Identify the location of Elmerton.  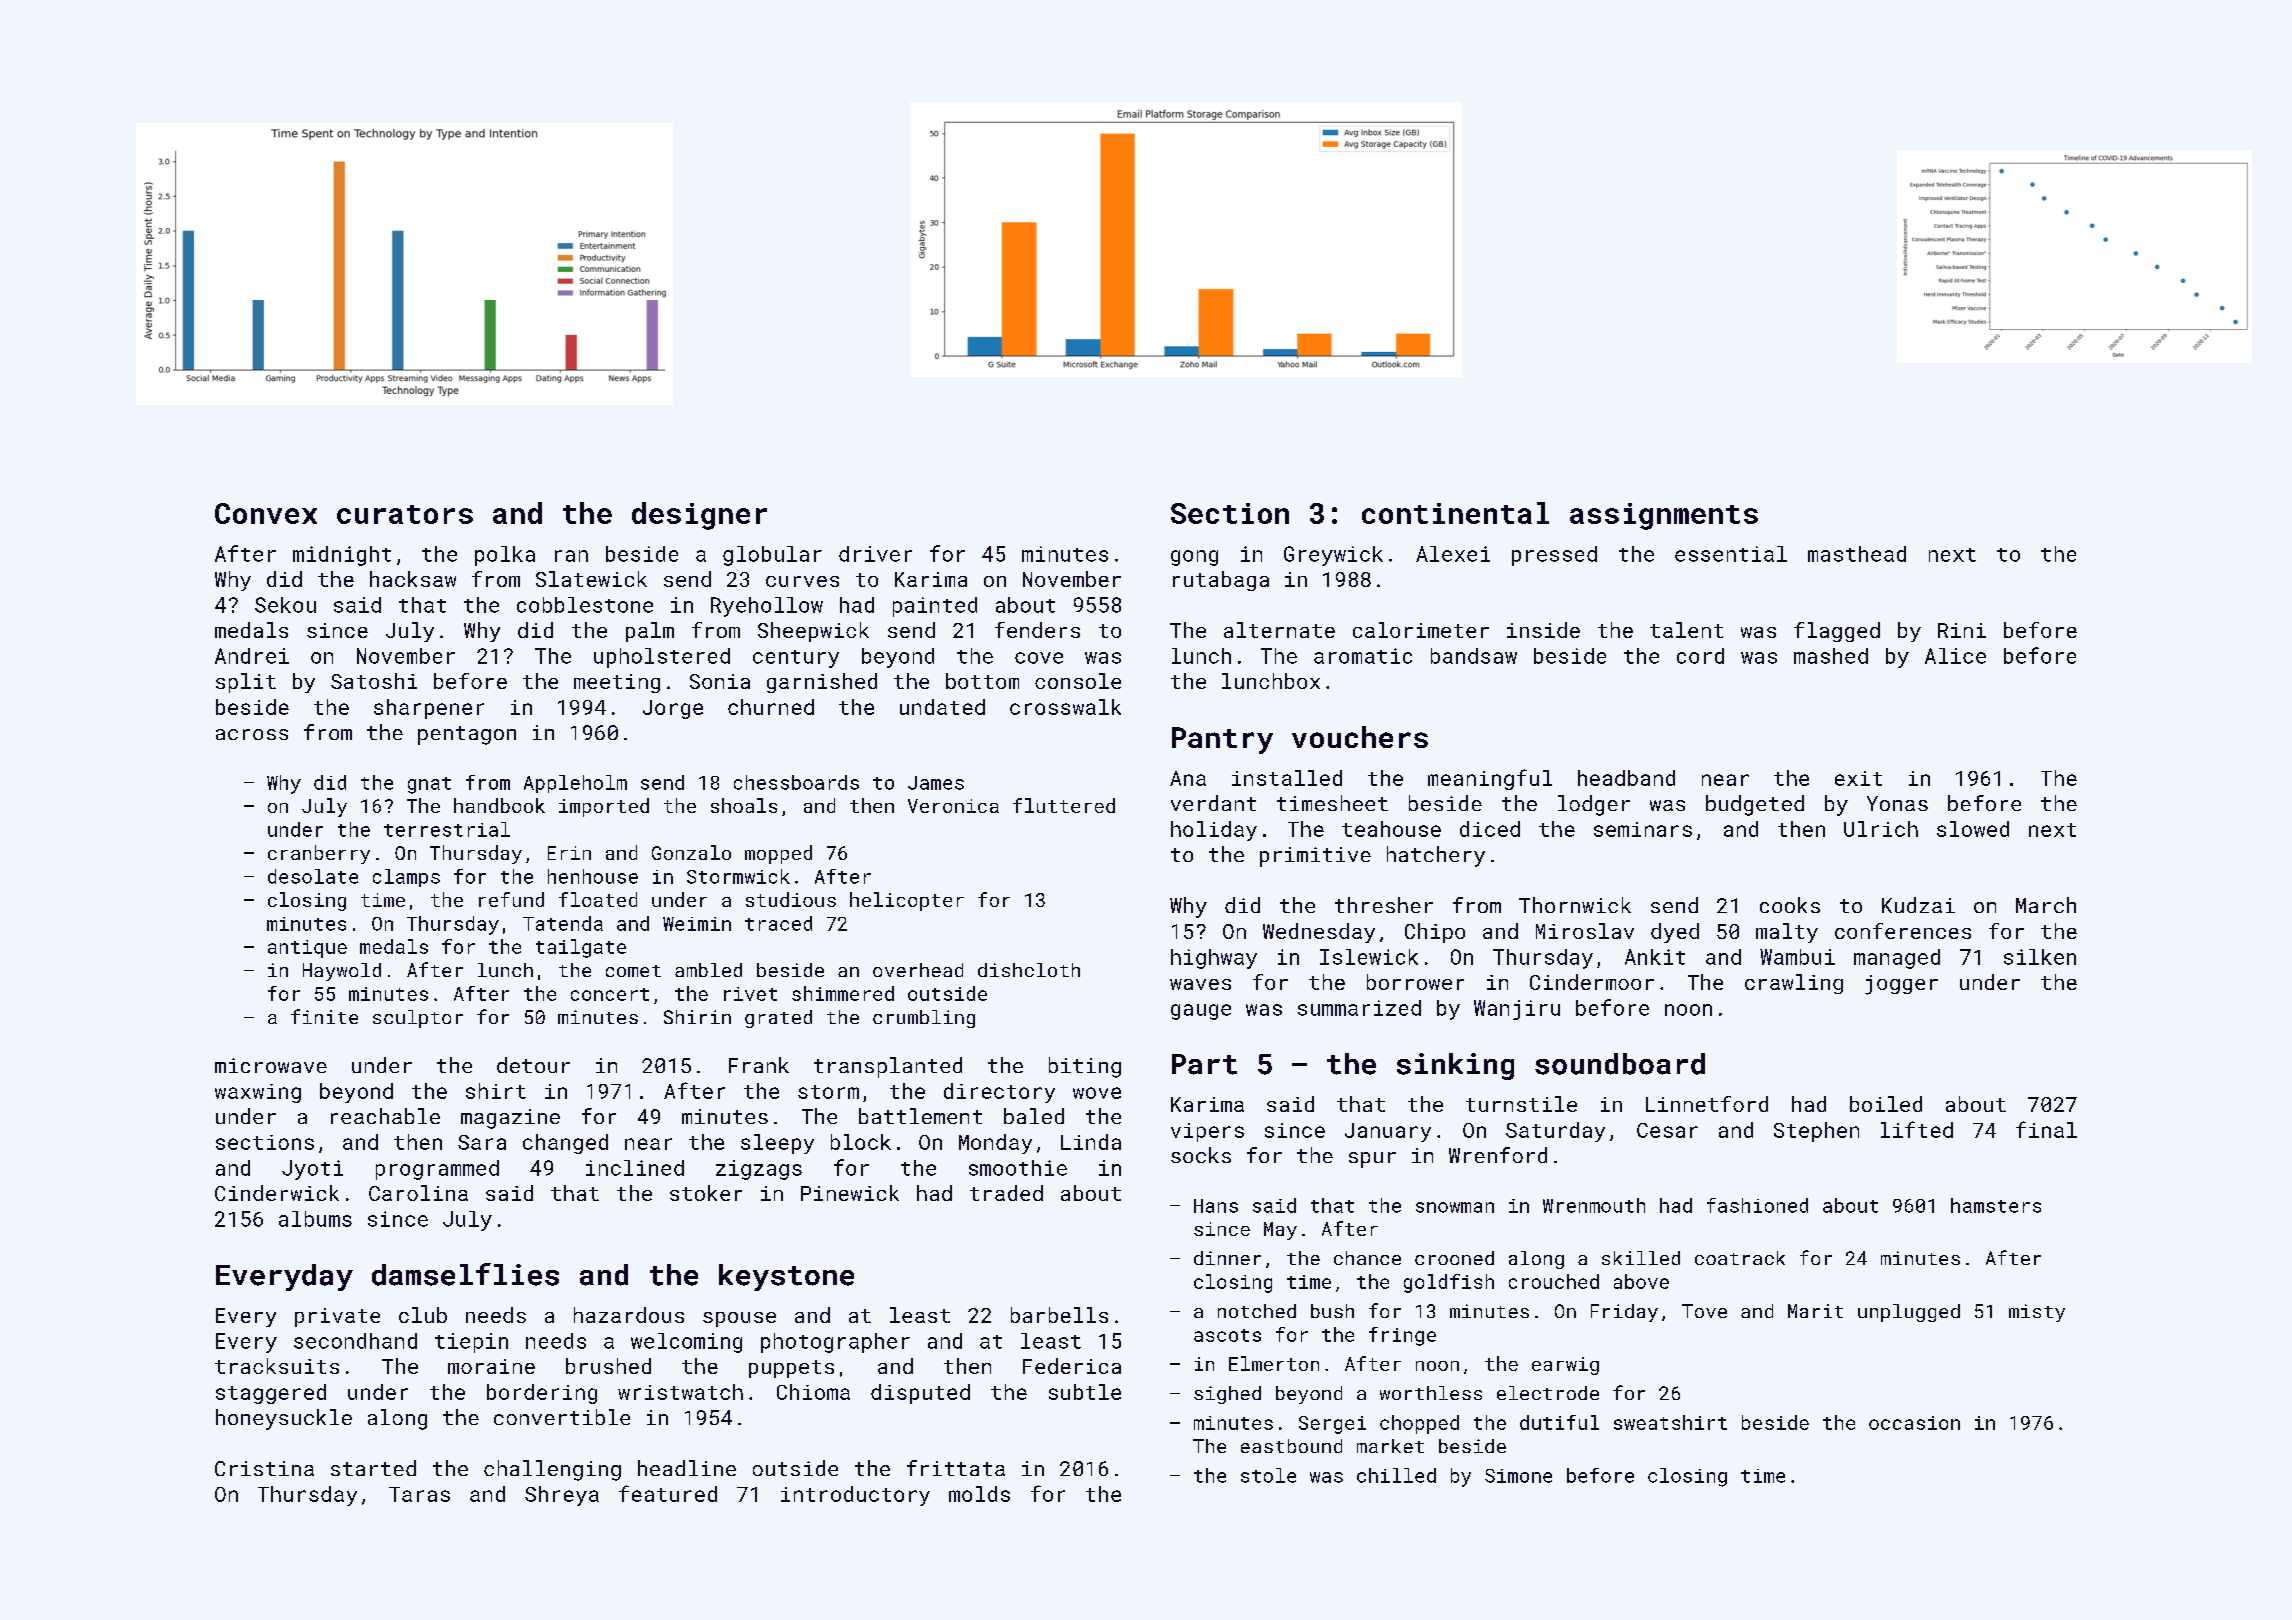
(1274, 1363).
